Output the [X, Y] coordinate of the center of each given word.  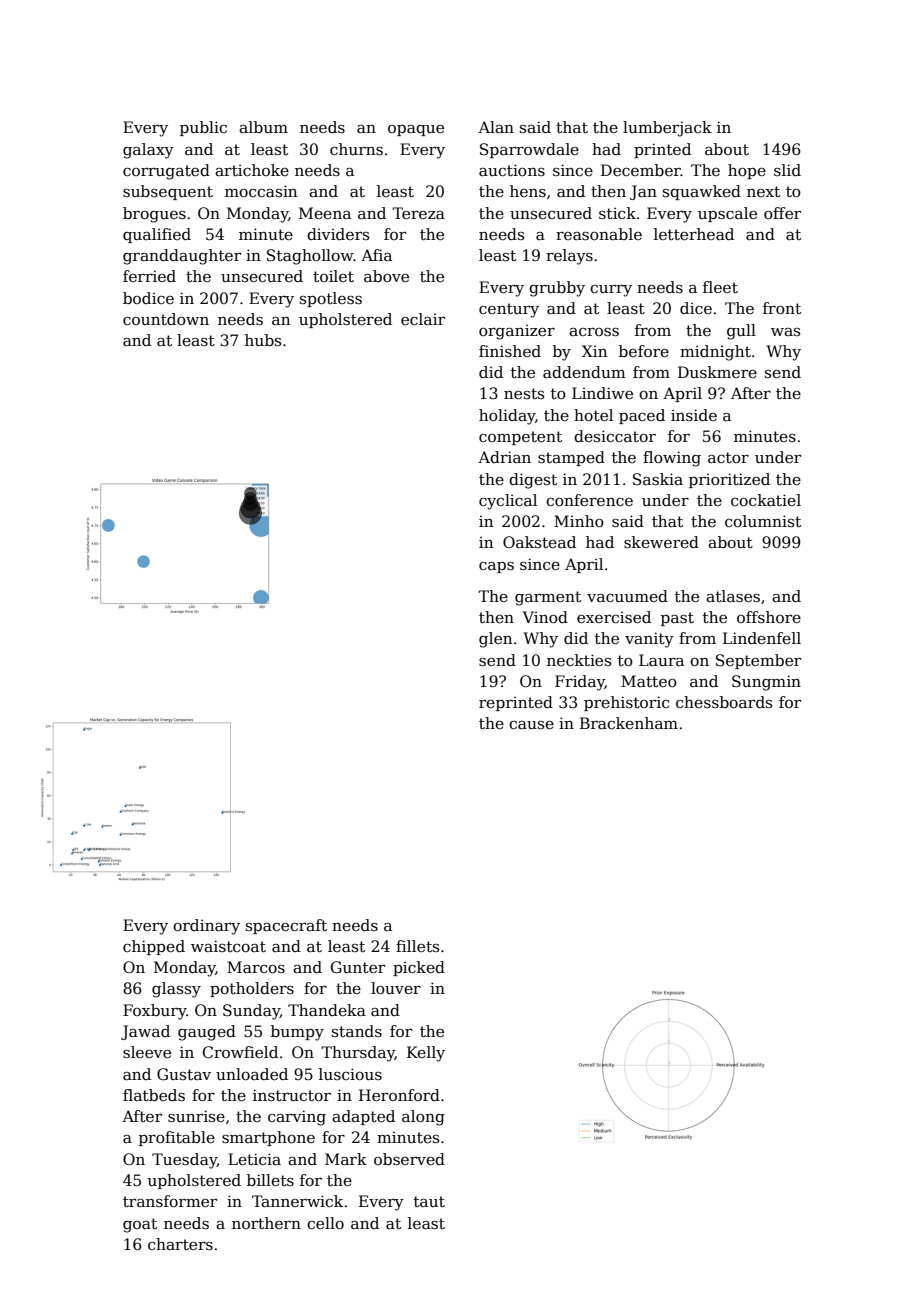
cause [531, 725]
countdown [166, 319]
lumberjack [667, 129]
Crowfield [240, 1052]
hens [528, 191]
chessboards [724, 702]
